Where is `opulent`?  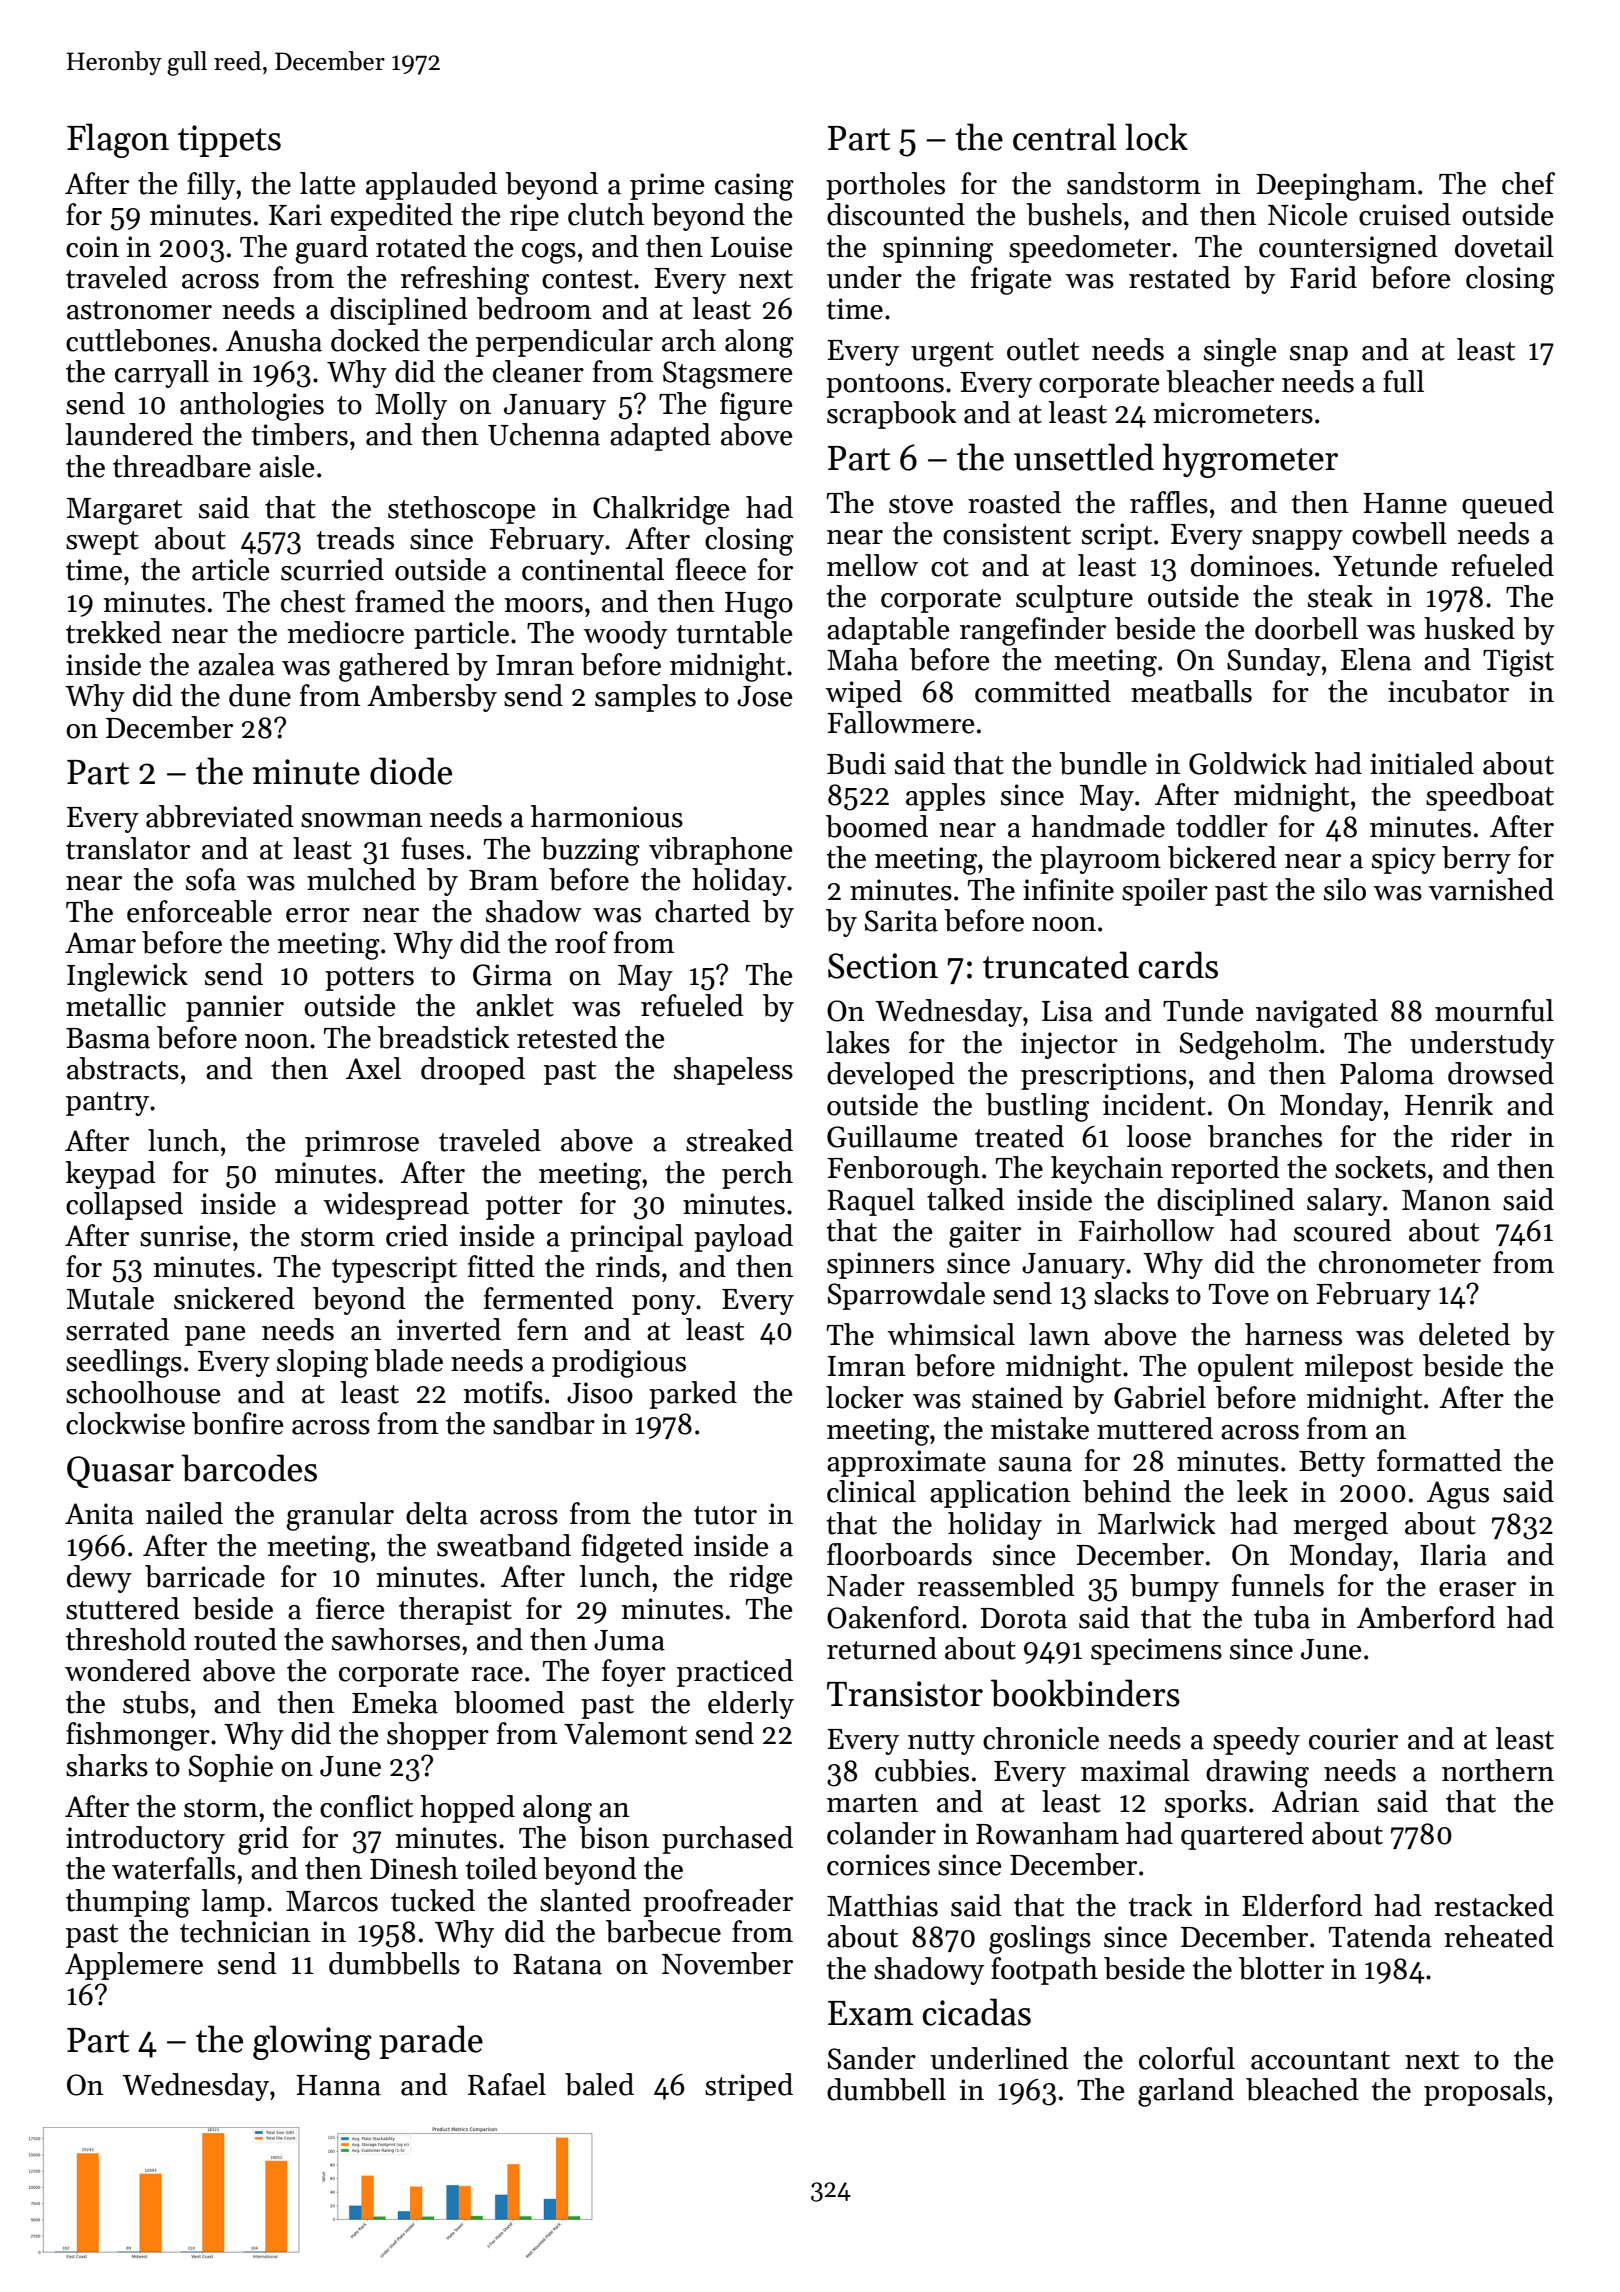
opulent is located at coordinates (1246, 1368).
